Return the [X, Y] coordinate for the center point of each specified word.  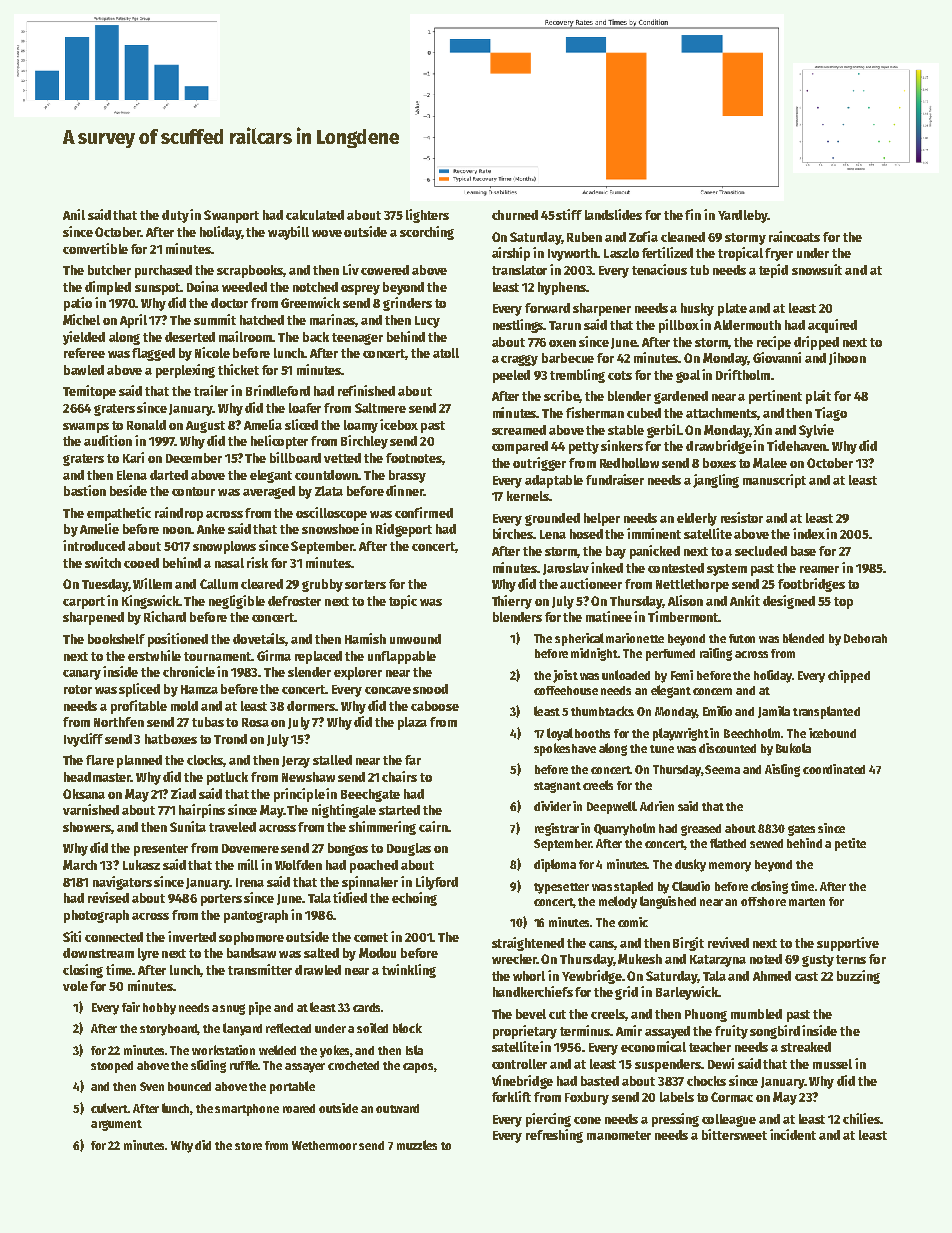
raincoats [794, 236]
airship [511, 254]
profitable [139, 707]
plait [818, 397]
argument [116, 1125]
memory [730, 867]
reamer [819, 569]
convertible [95, 248]
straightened [528, 944]
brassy [407, 476]
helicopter [279, 442]
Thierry [512, 602]
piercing [548, 1120]
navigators [122, 883]
